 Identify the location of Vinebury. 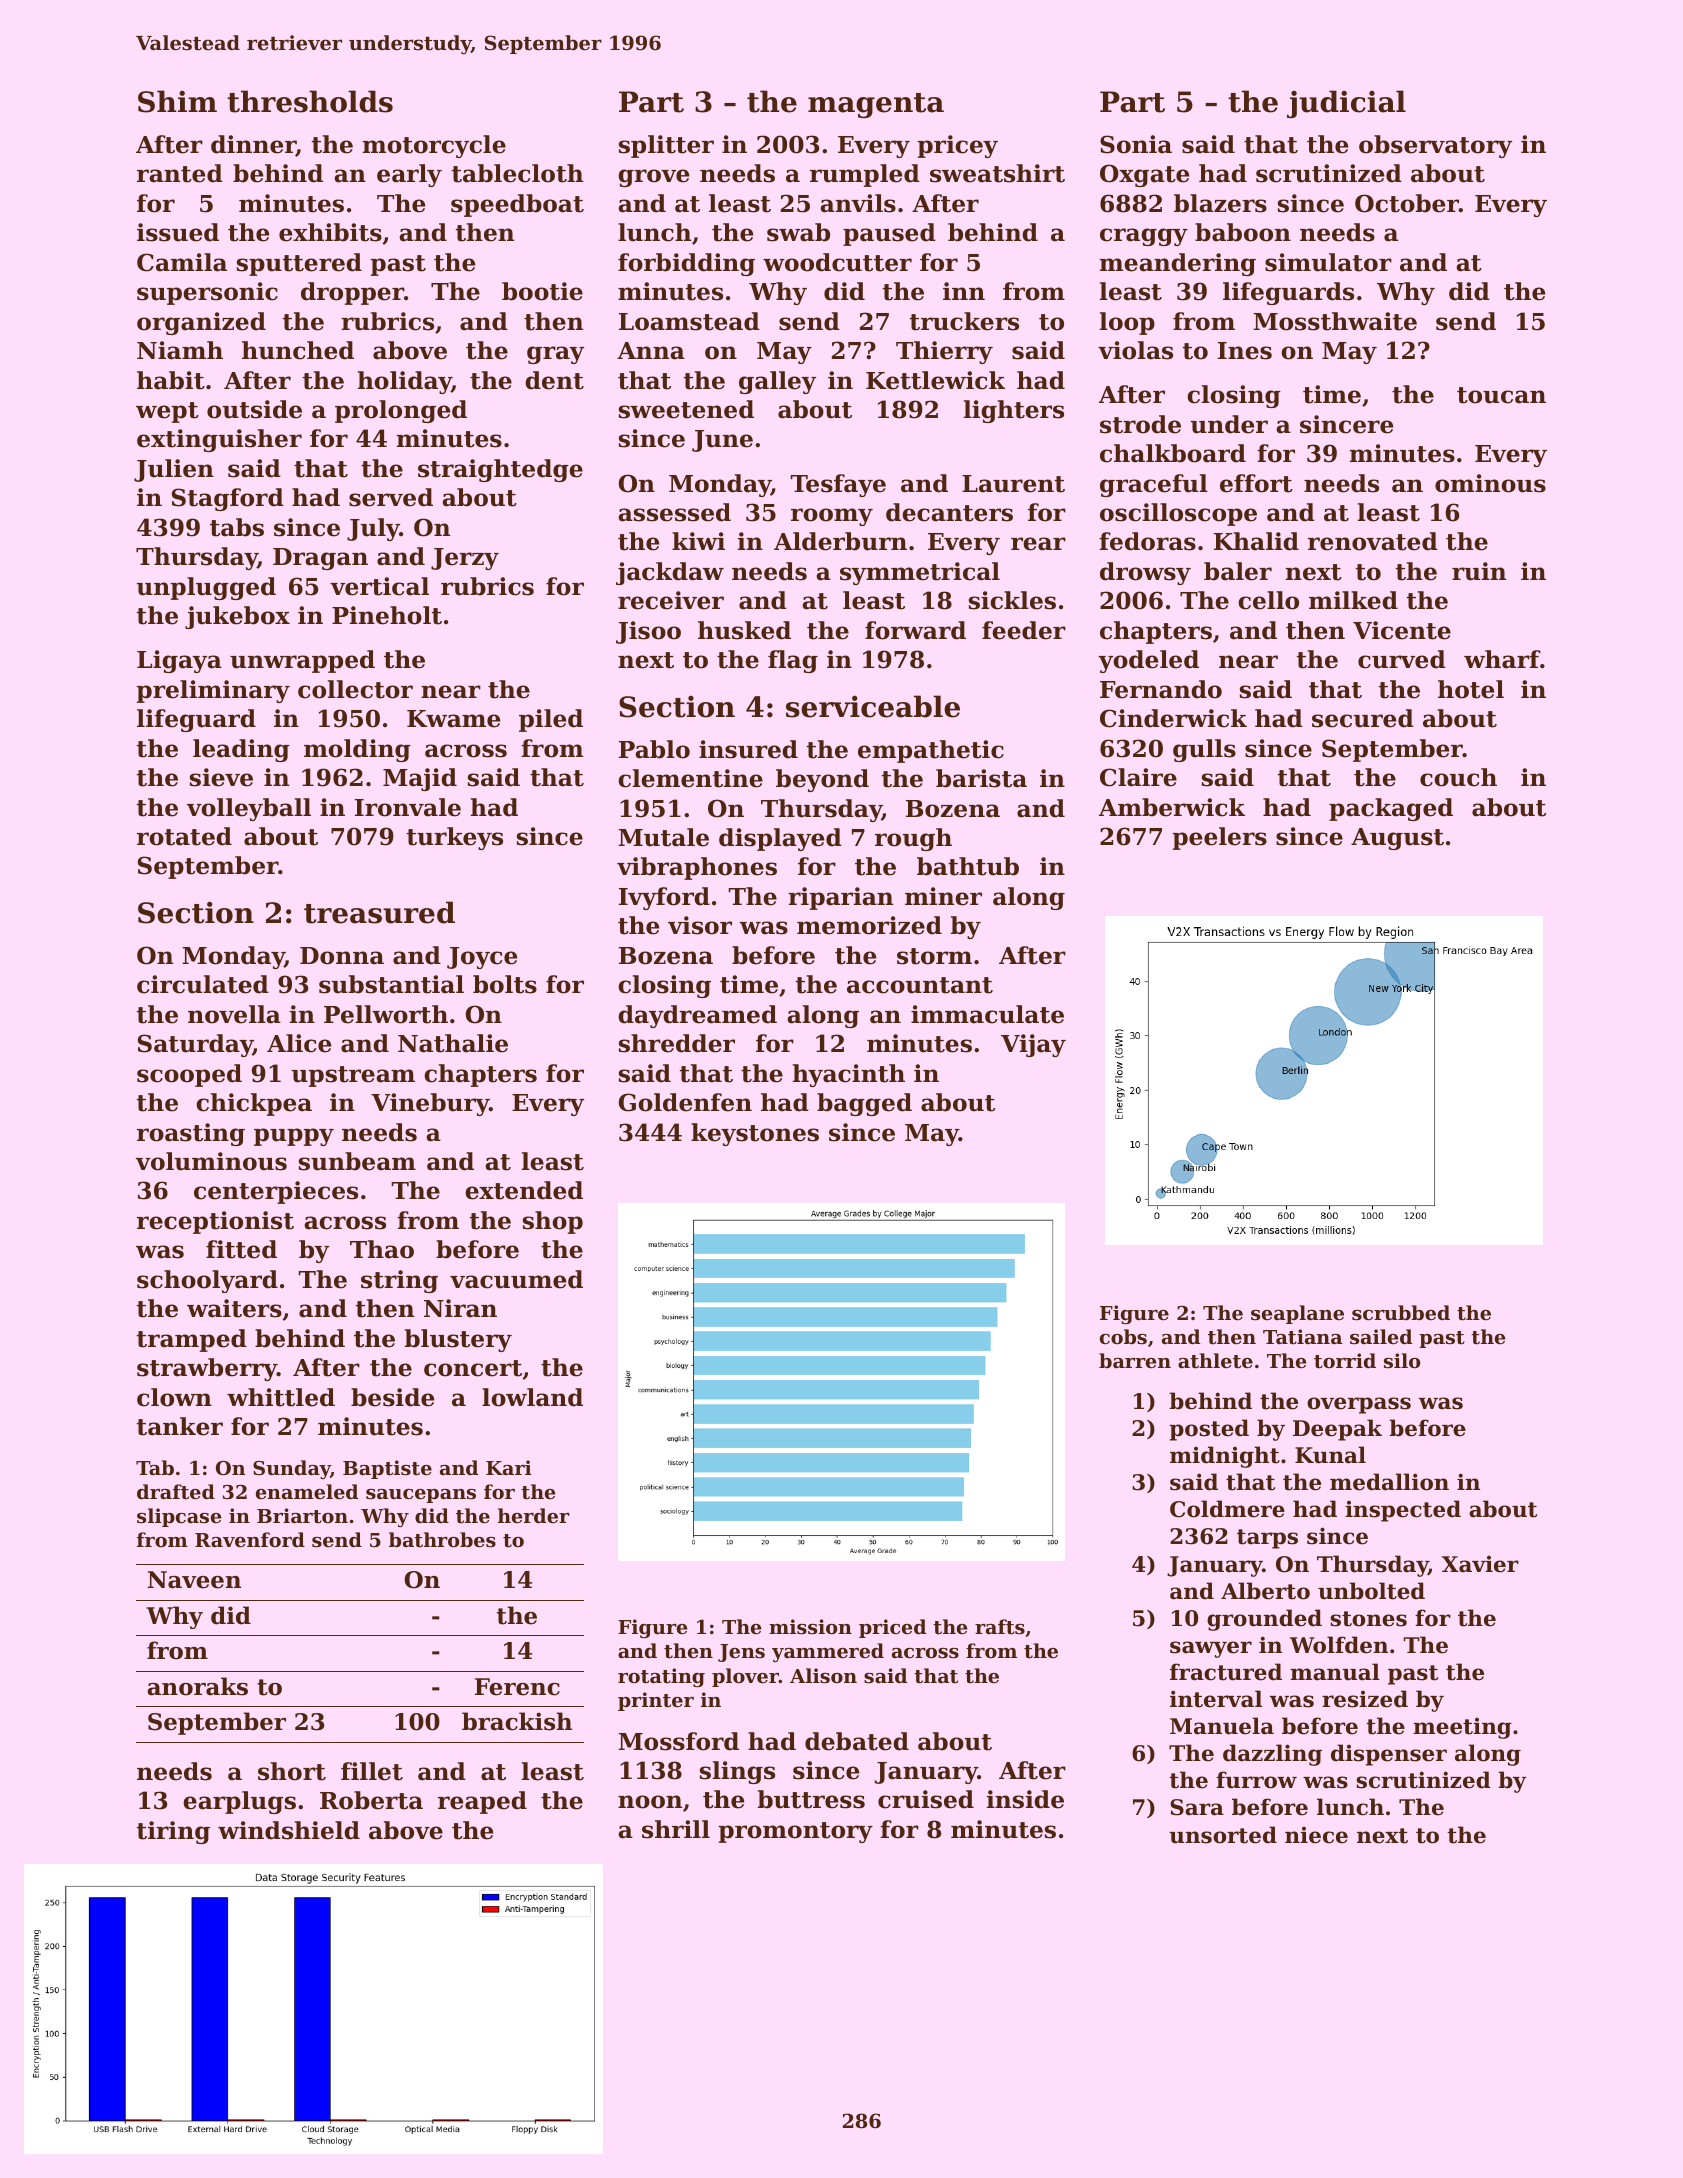
(430, 1104).
